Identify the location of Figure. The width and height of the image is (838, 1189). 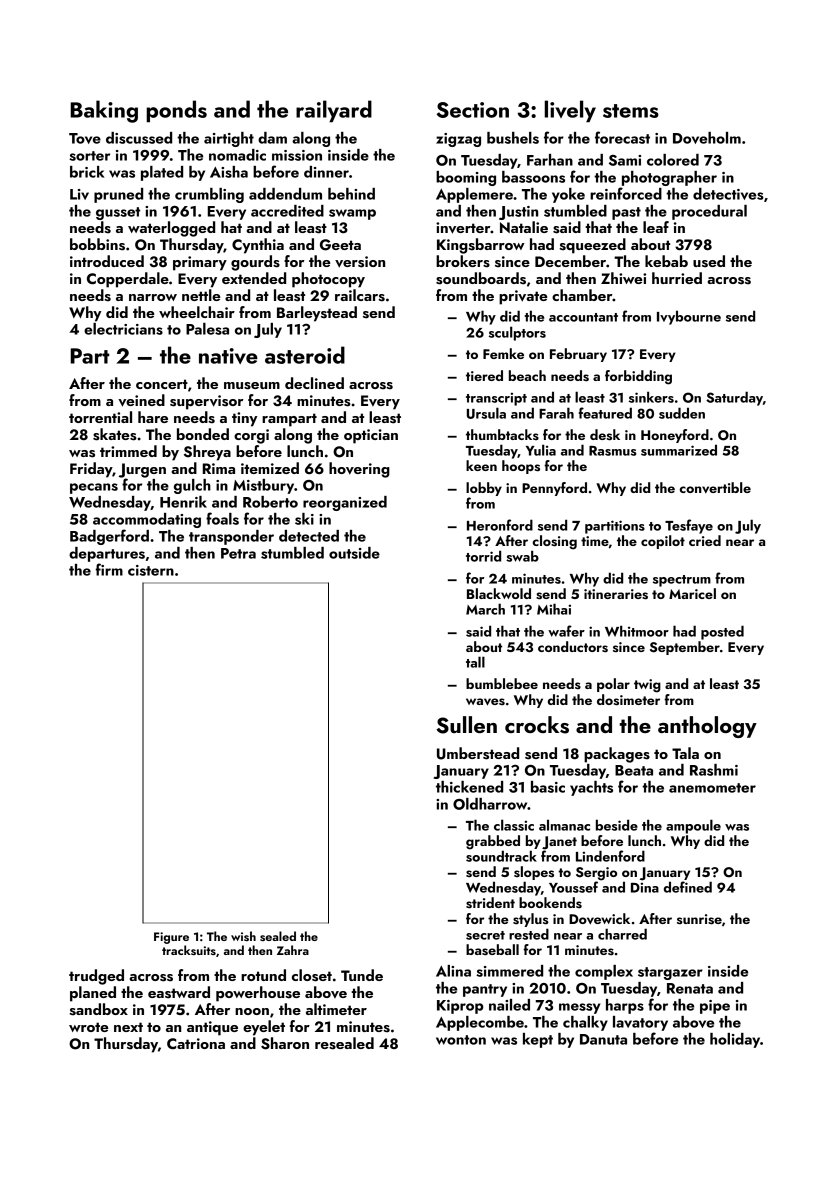
(171, 938).
